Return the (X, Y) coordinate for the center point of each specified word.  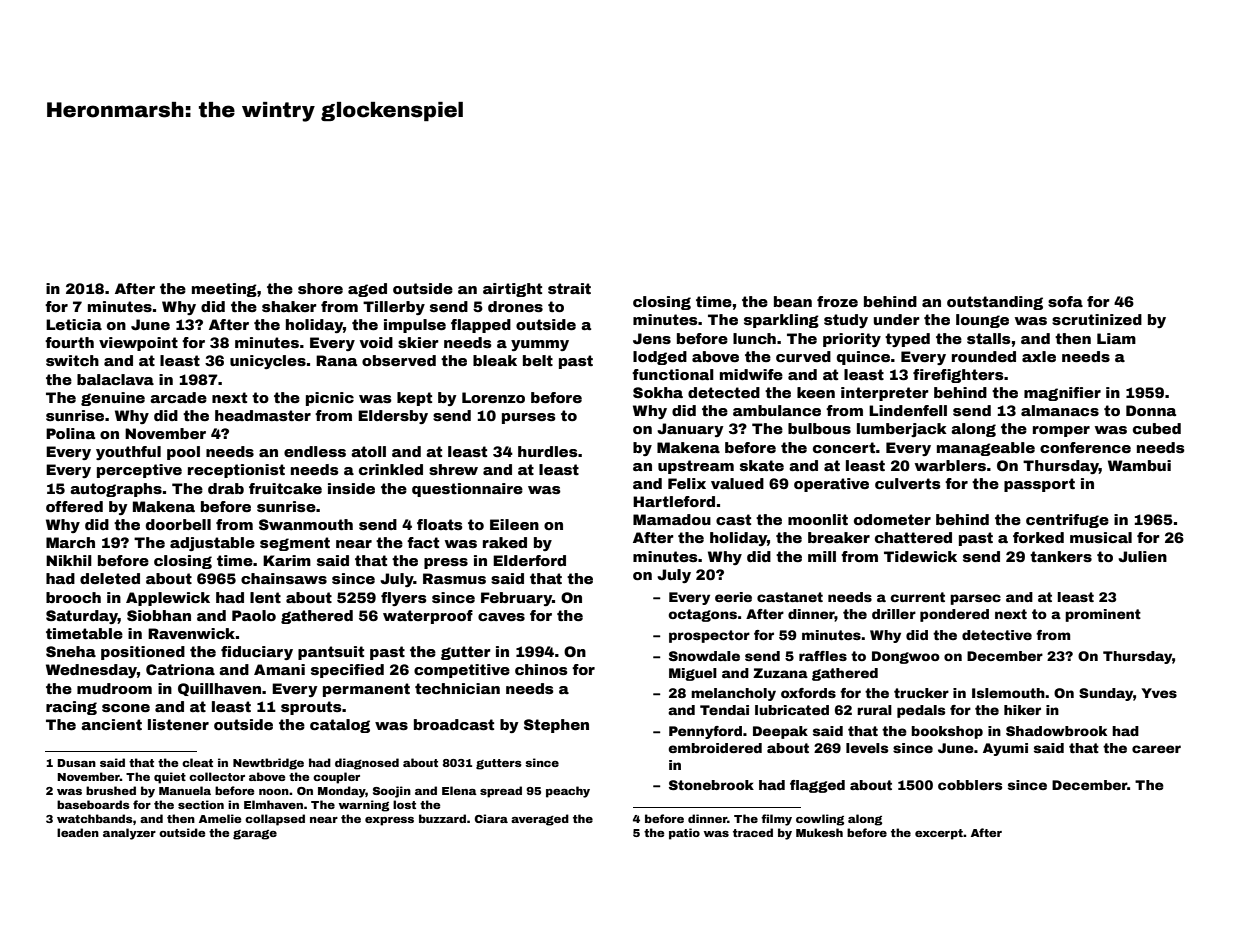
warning (364, 806)
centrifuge (1067, 521)
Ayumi (1005, 749)
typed (907, 340)
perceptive (139, 471)
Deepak (780, 732)
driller (894, 614)
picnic (330, 399)
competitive (462, 671)
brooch (73, 597)
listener (178, 724)
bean (793, 301)
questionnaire (467, 490)
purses (529, 418)
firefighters (958, 376)
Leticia (74, 324)
